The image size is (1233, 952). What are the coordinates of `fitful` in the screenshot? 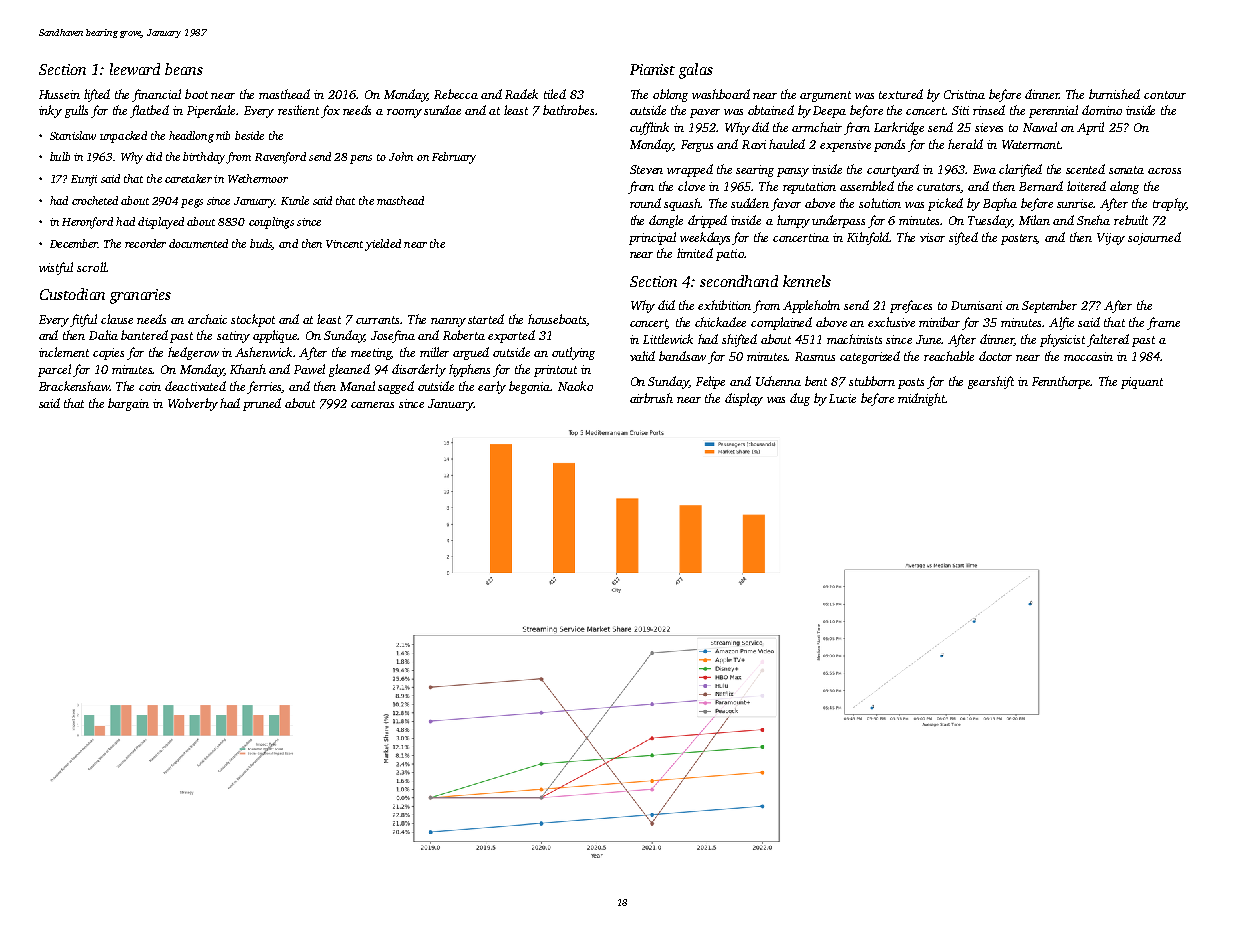 It's located at (83, 320).
